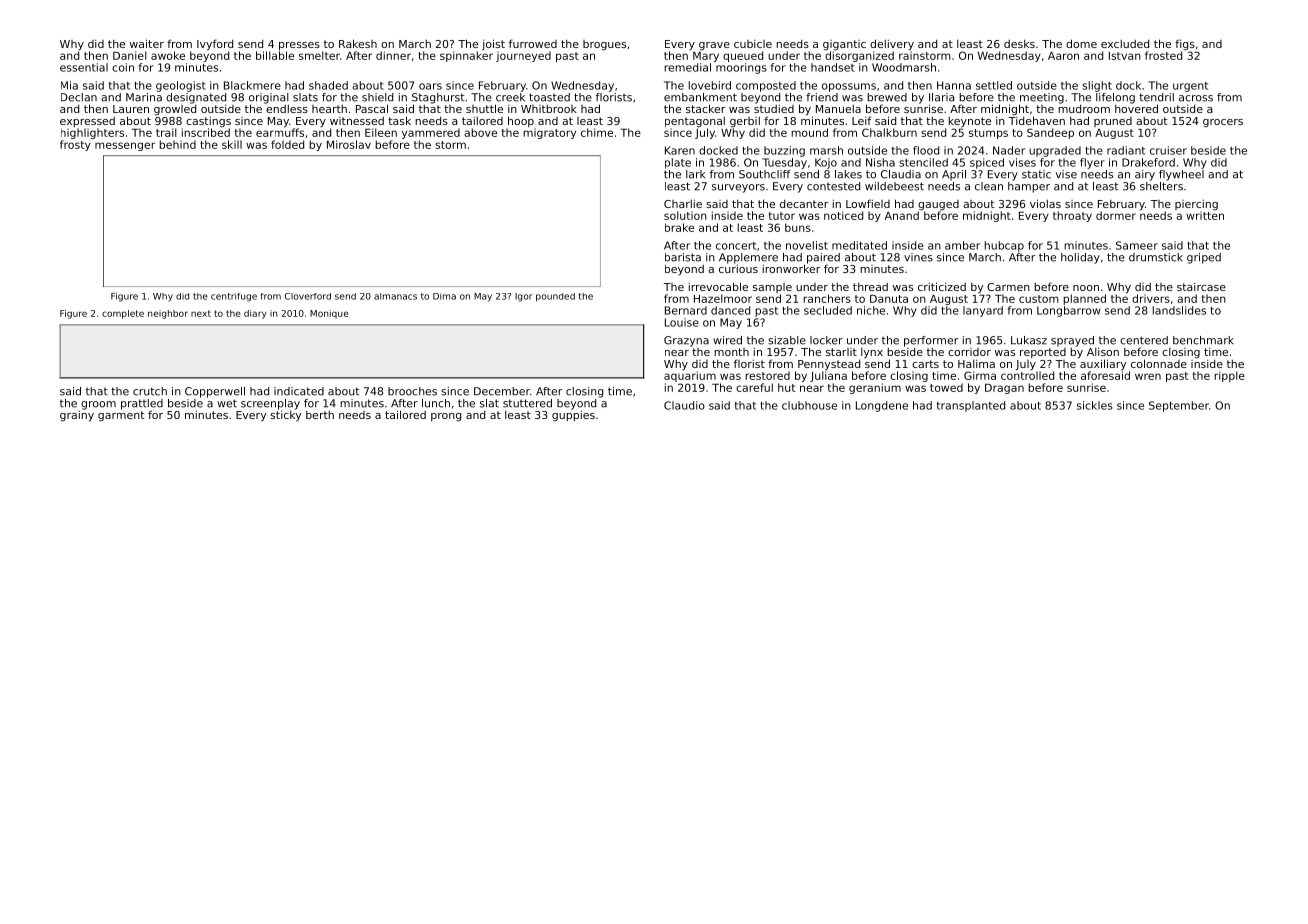  Describe the element at coordinates (931, 341) in the page. I see `performer` at that location.
